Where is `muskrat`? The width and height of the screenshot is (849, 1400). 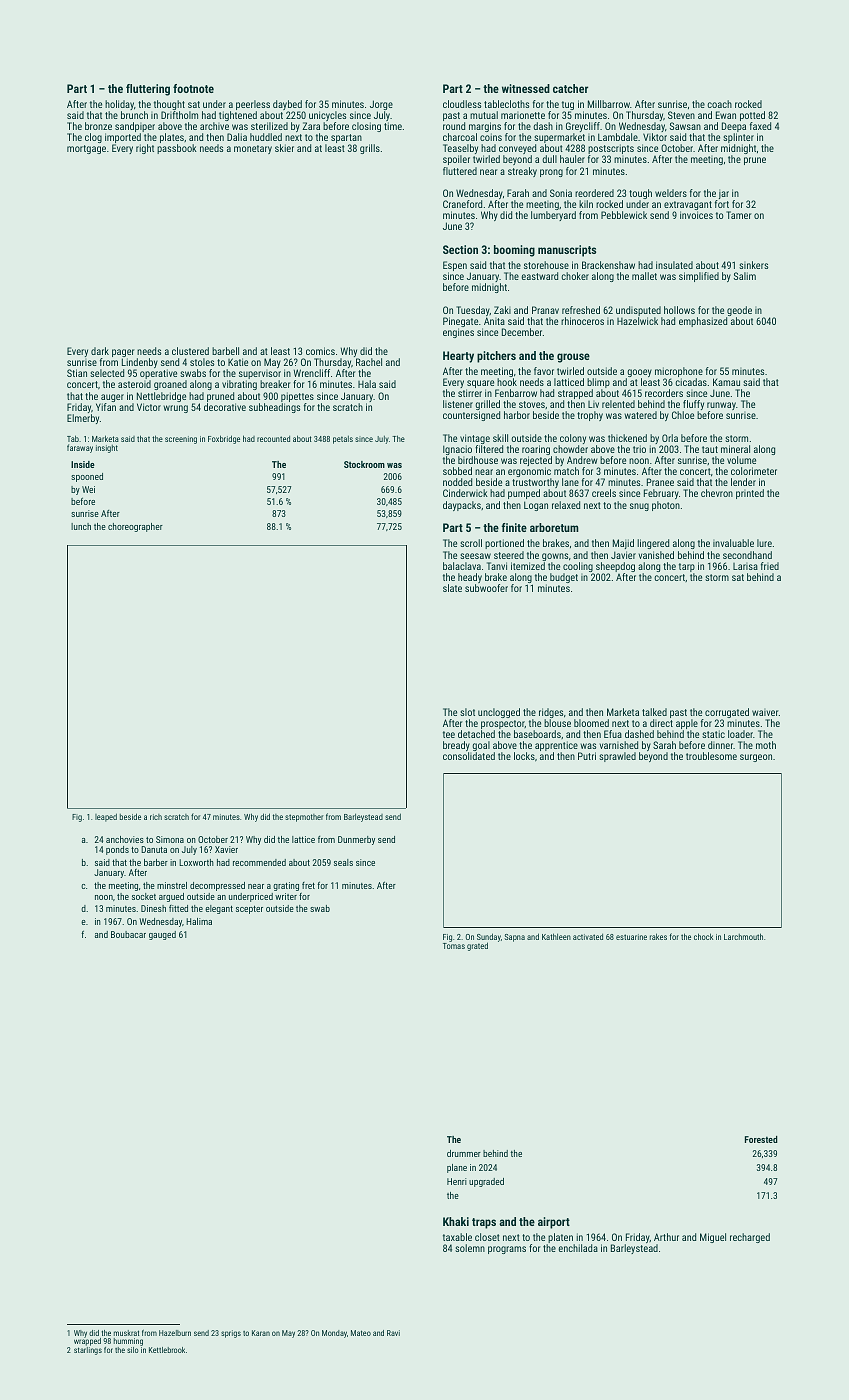
muskrat is located at coordinates (126, 1333).
